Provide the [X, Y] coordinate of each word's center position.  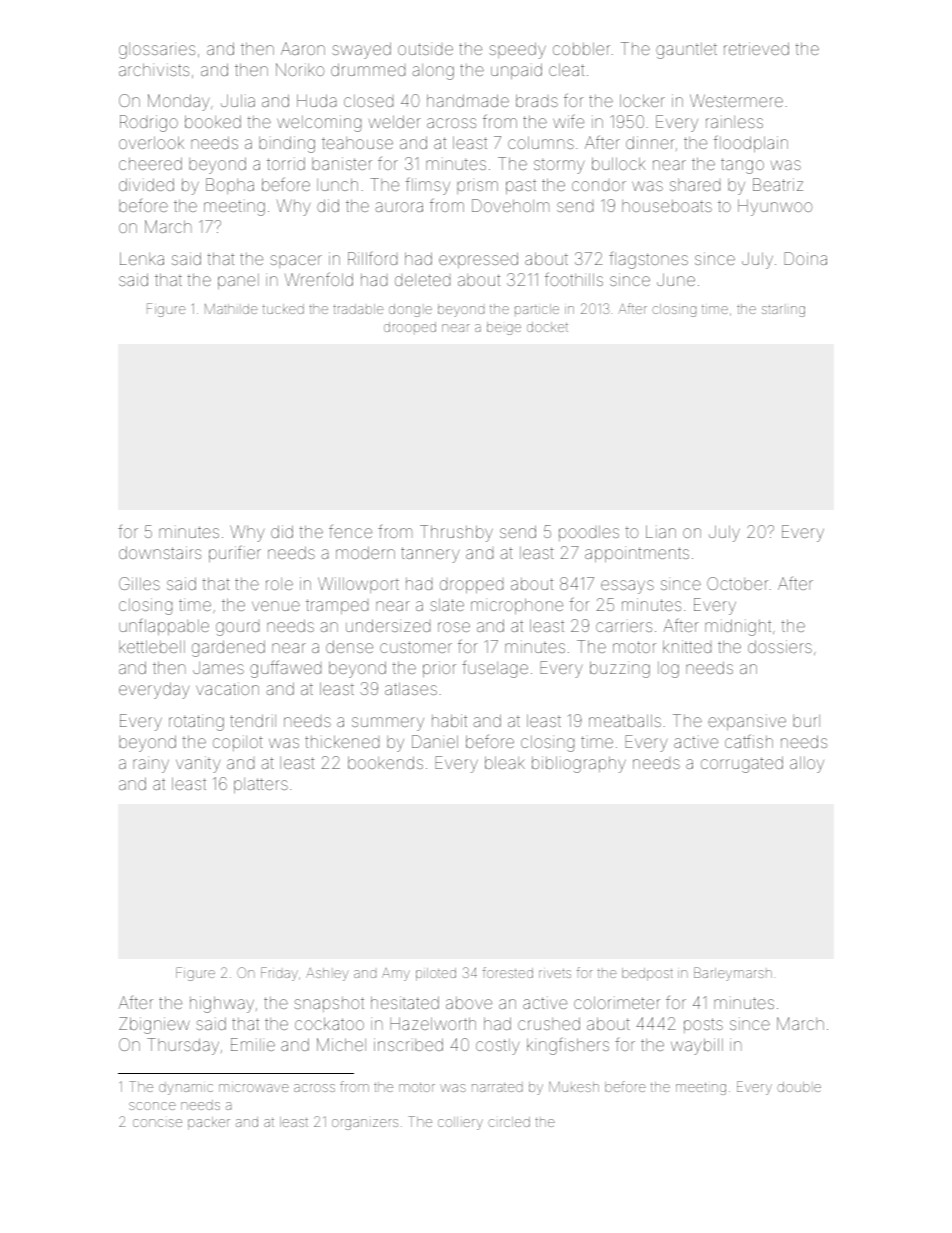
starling [783, 311]
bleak [505, 762]
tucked [283, 309]
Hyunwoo [775, 207]
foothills [574, 279]
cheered [150, 163]
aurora [399, 207]
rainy [151, 766]
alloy [807, 764]
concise [157, 1123]
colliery [460, 1123]
